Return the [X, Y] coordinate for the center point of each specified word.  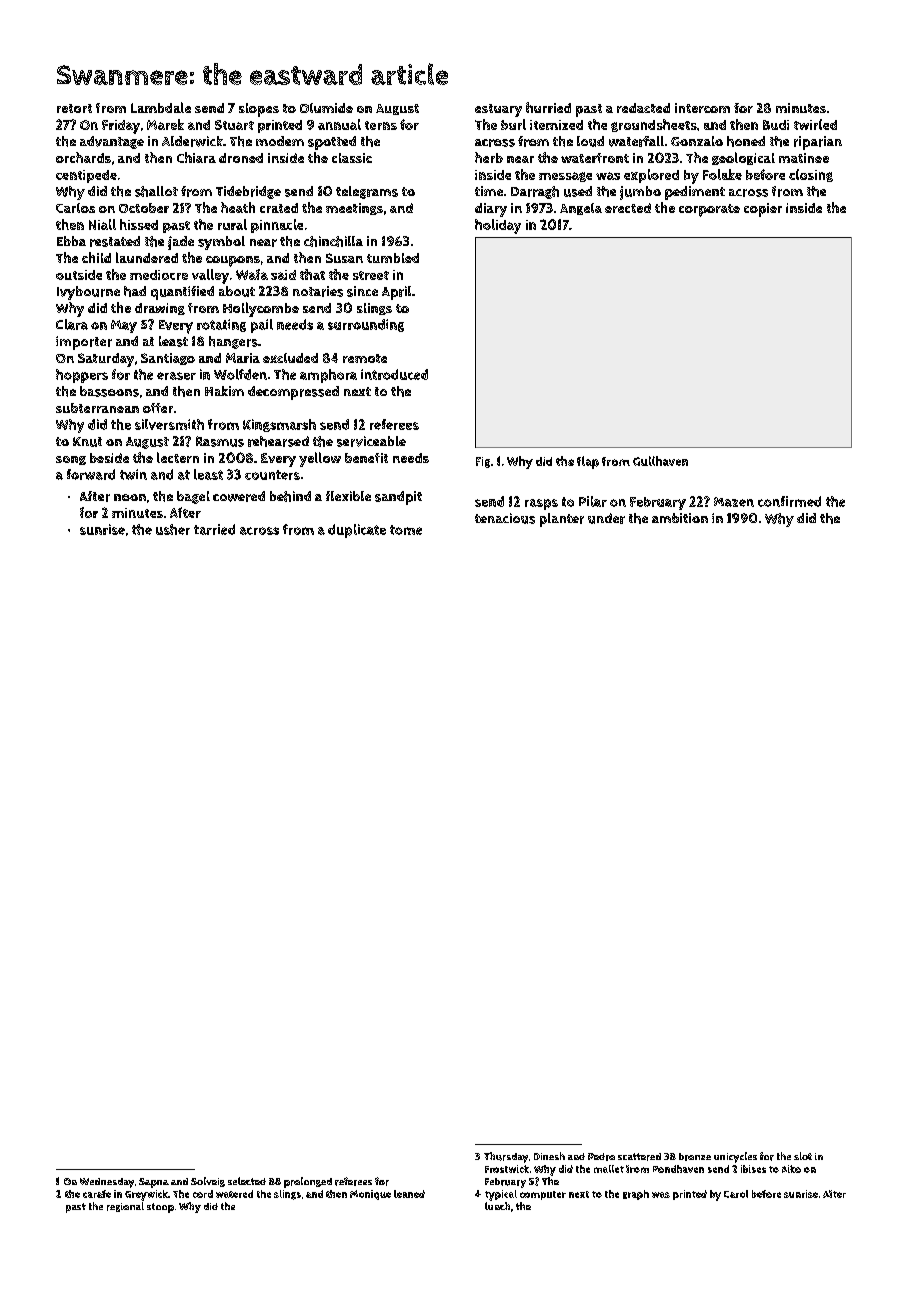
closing [811, 175]
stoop [160, 1208]
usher [173, 529]
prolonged [308, 1182]
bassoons [109, 391]
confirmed [789, 501]
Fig [483, 462]
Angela [581, 209]
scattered [639, 1157]
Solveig [208, 1182]
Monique [370, 1195]
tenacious [505, 518]
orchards [83, 157]
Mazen [734, 502]
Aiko [791, 1169]
